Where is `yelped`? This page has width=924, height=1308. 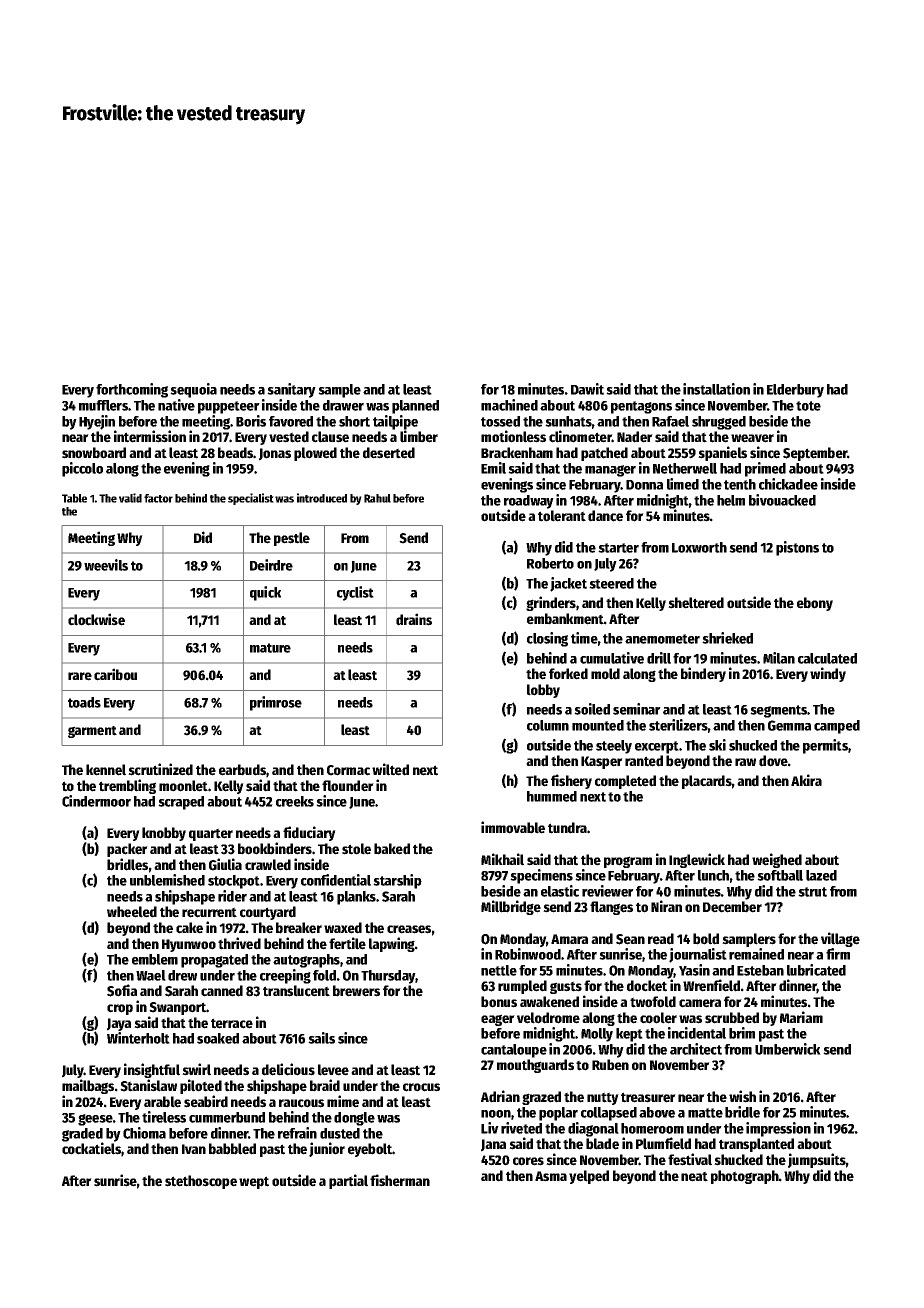
yelped is located at coordinates (589, 1177).
